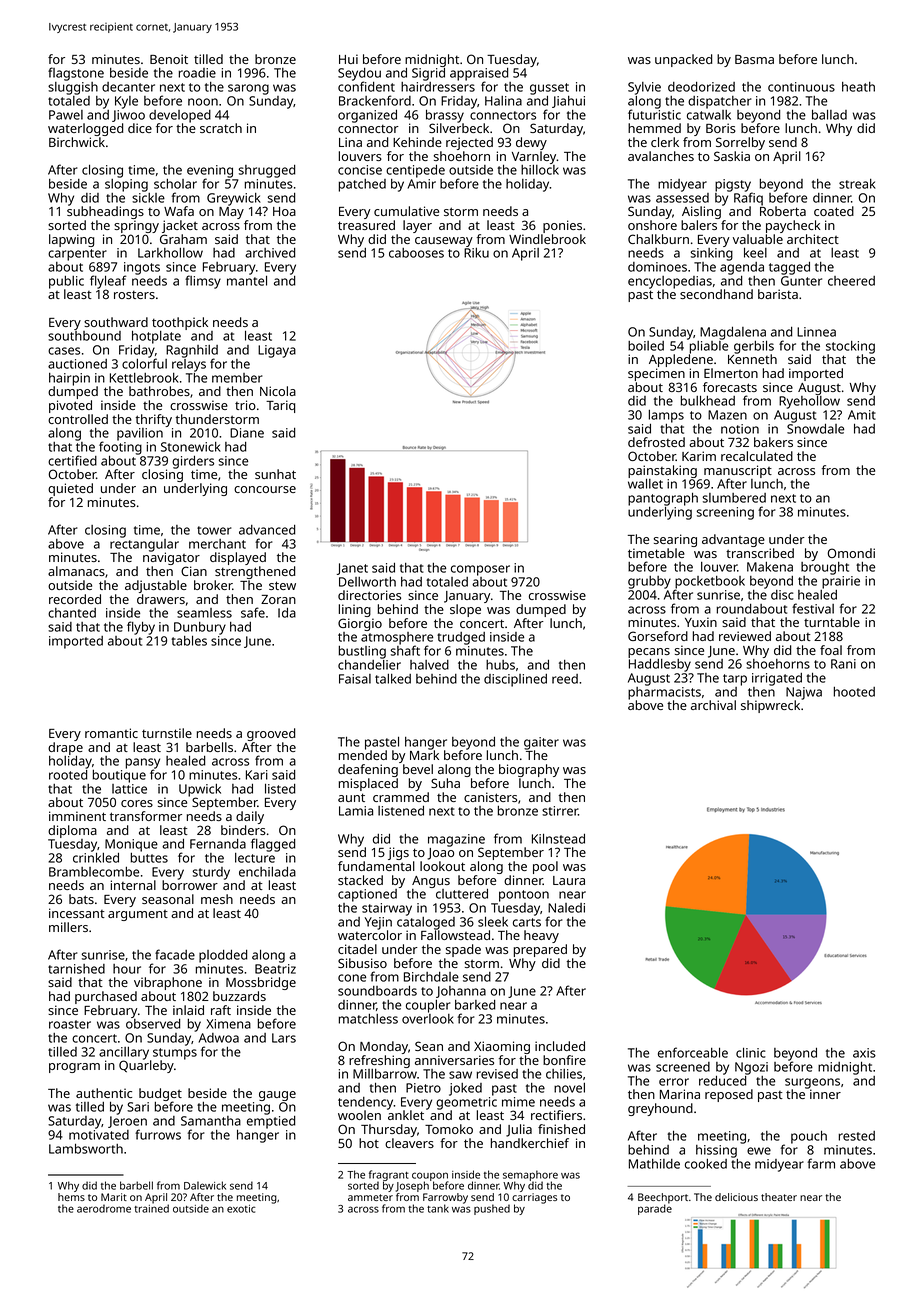  Describe the element at coordinates (754, 59) in the image. I see `Basma` at that location.
